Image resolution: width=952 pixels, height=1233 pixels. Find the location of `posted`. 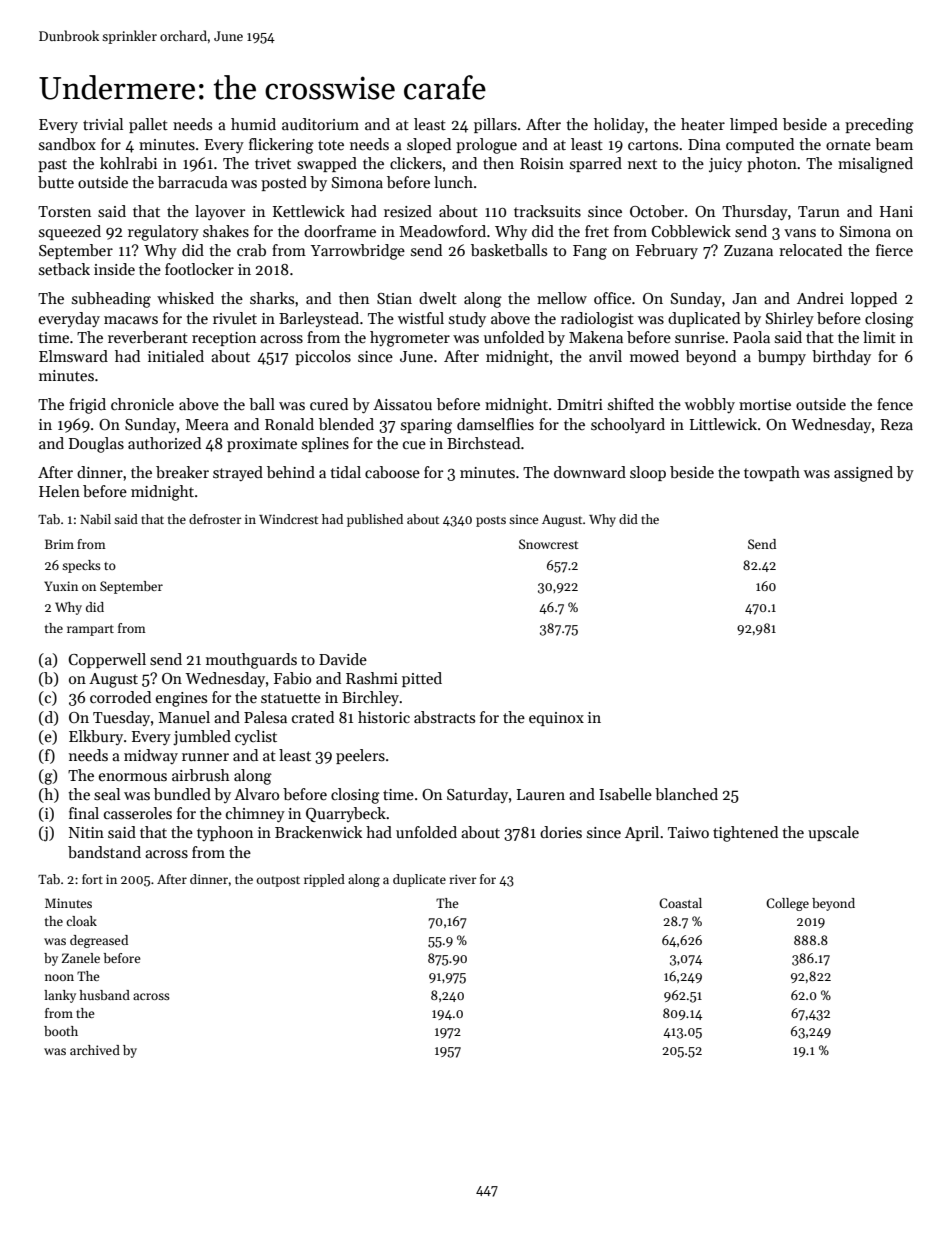

posted is located at coordinates (284, 183).
